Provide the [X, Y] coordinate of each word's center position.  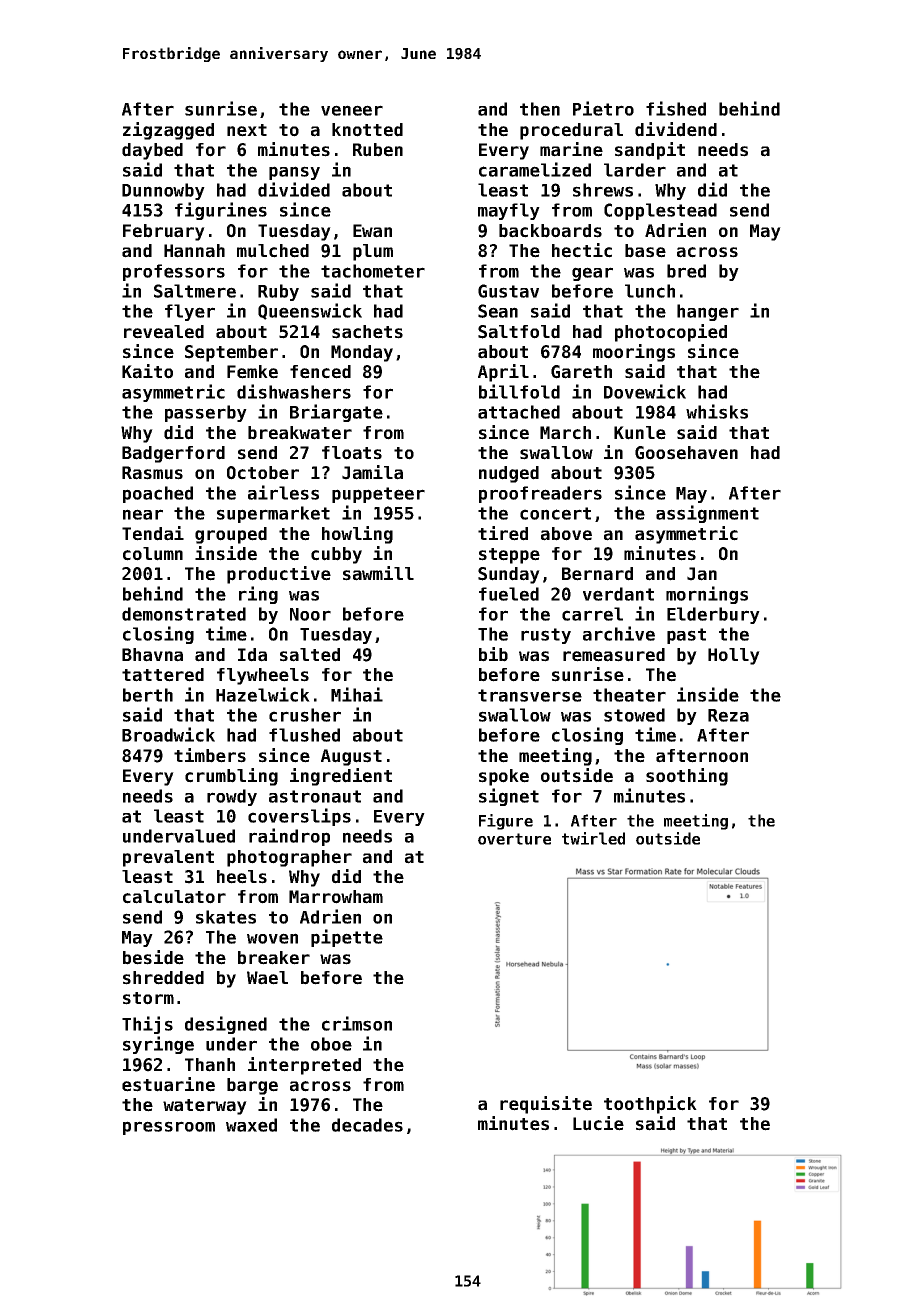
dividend [676, 129]
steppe [509, 556]
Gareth [581, 372]
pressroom [169, 1128]
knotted [367, 130]
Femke [252, 372]
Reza [728, 715]
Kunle [640, 433]
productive [279, 575]
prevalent [168, 858]
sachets [367, 332]
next [247, 130]
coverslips [299, 817]
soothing [687, 777]
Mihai [357, 694]
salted [310, 655]
